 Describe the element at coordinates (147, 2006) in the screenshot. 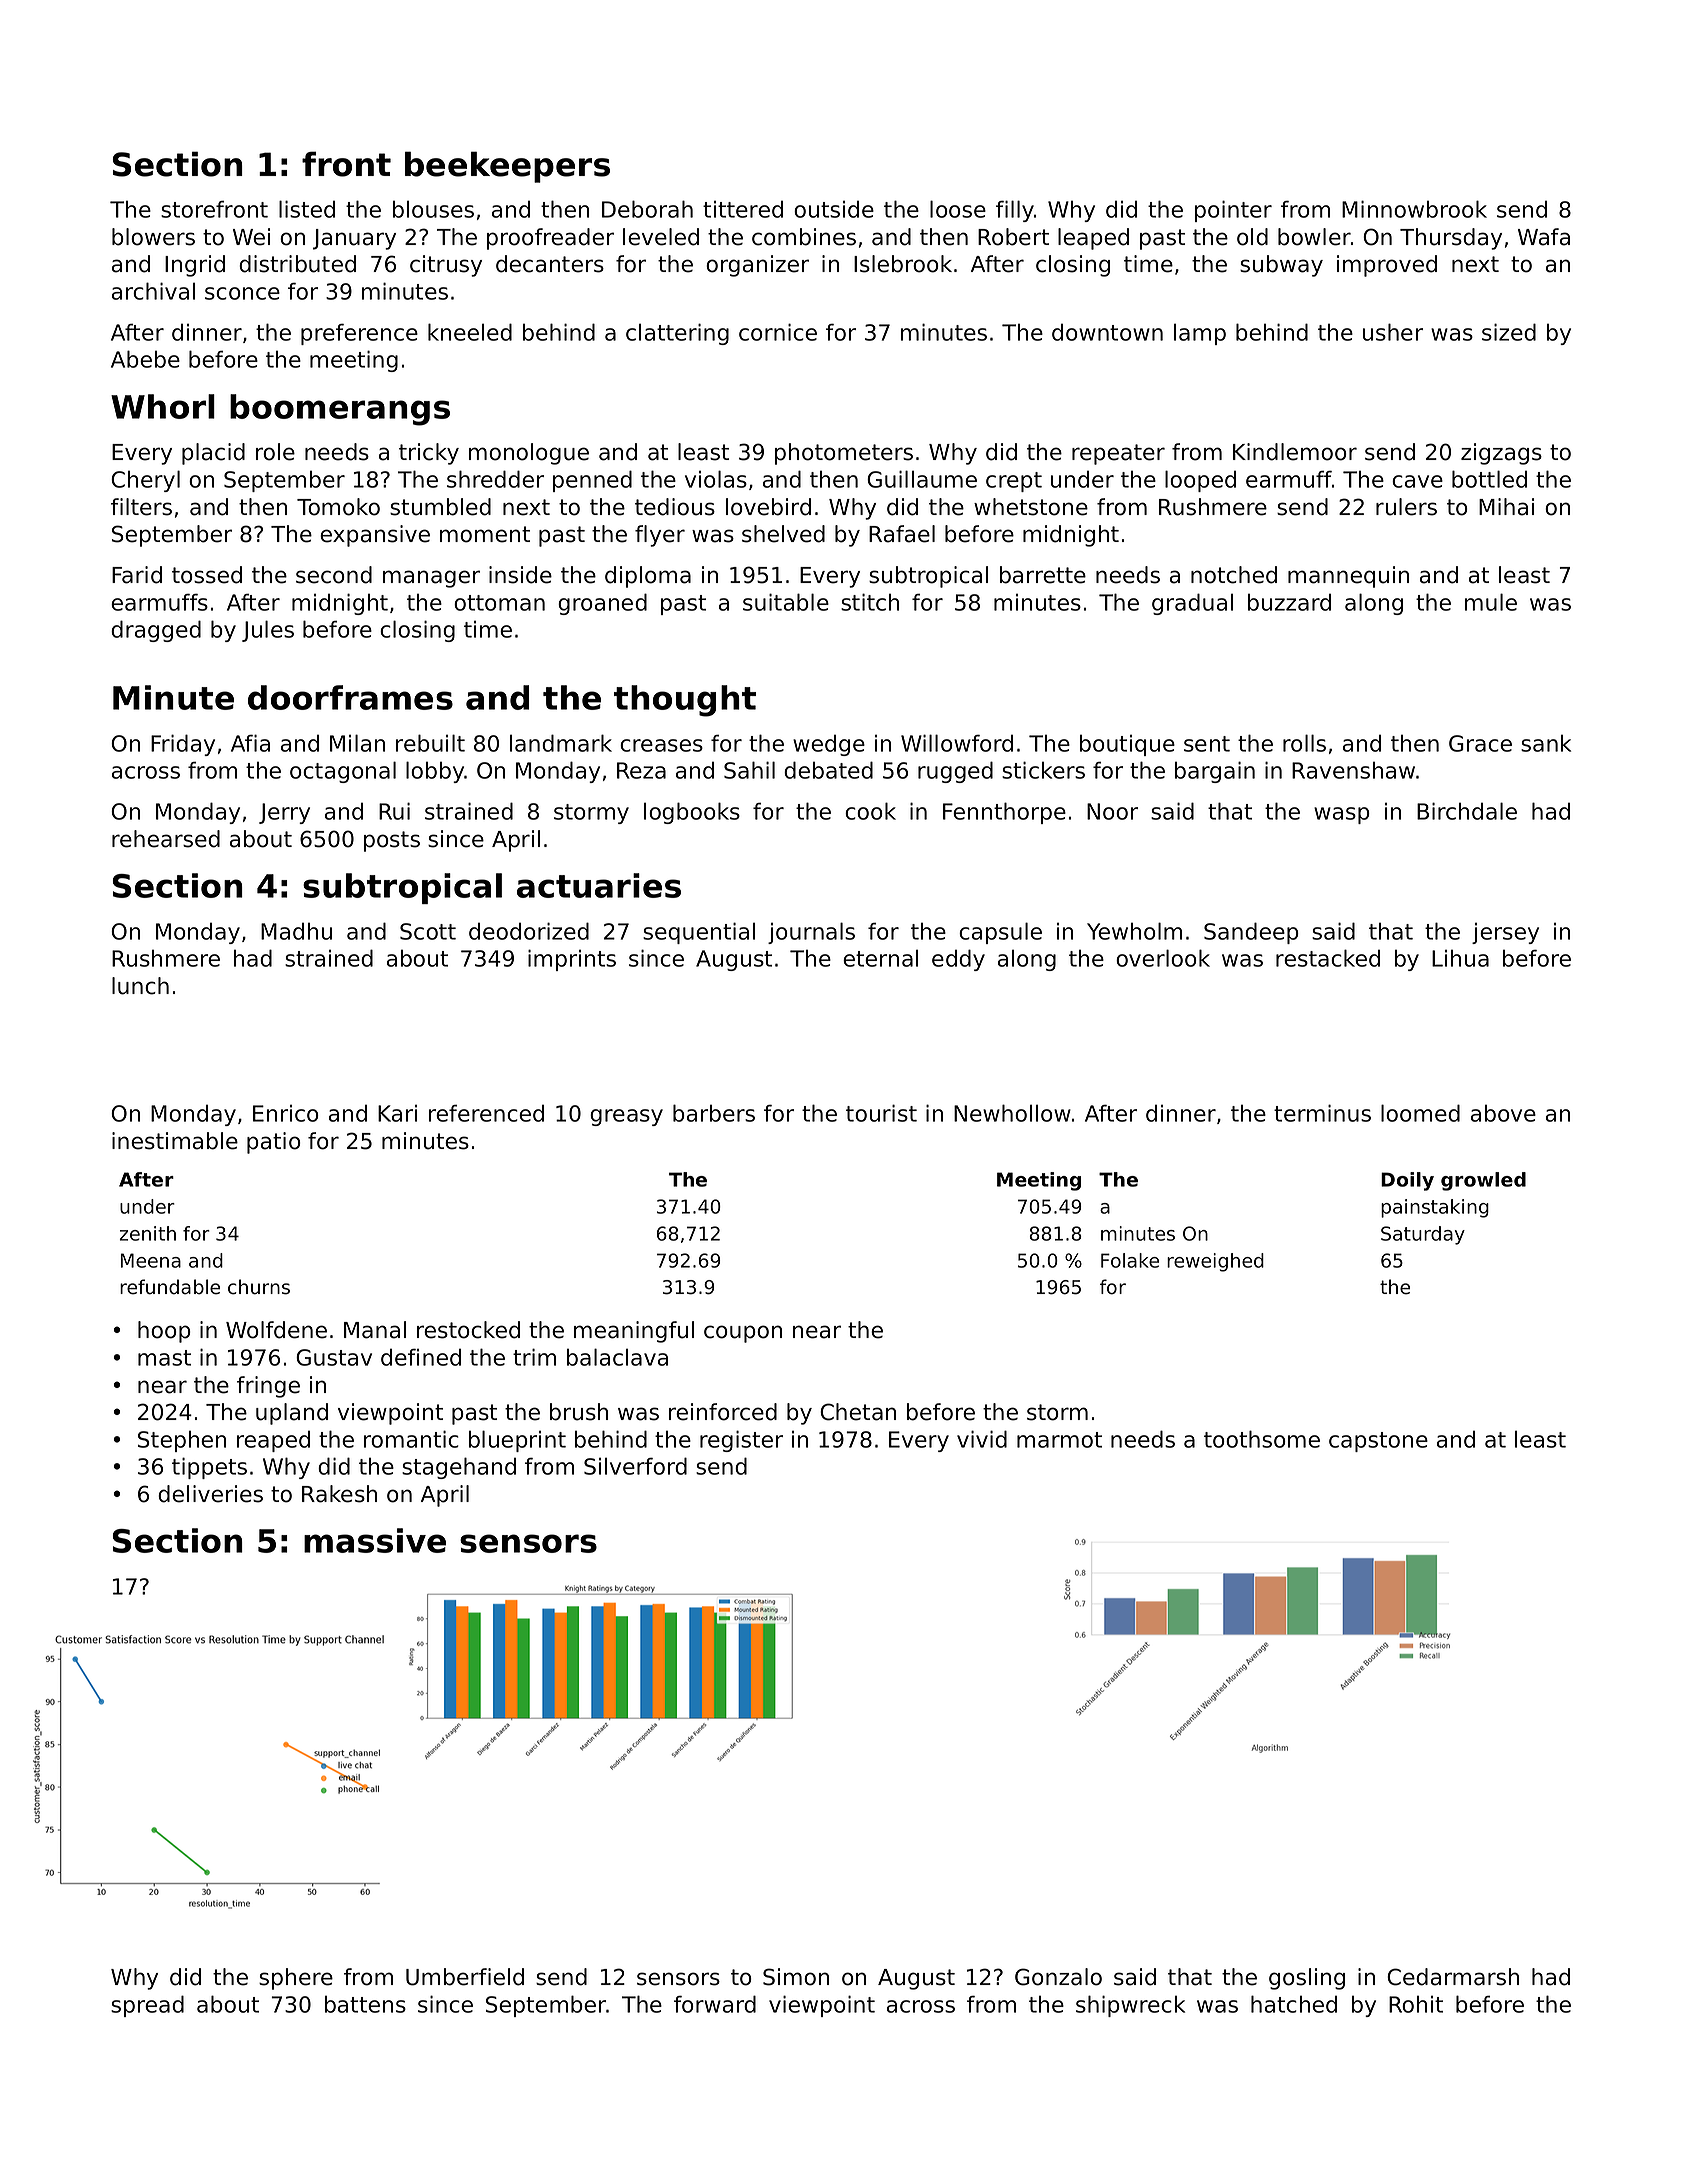

I see `spread` at that location.
